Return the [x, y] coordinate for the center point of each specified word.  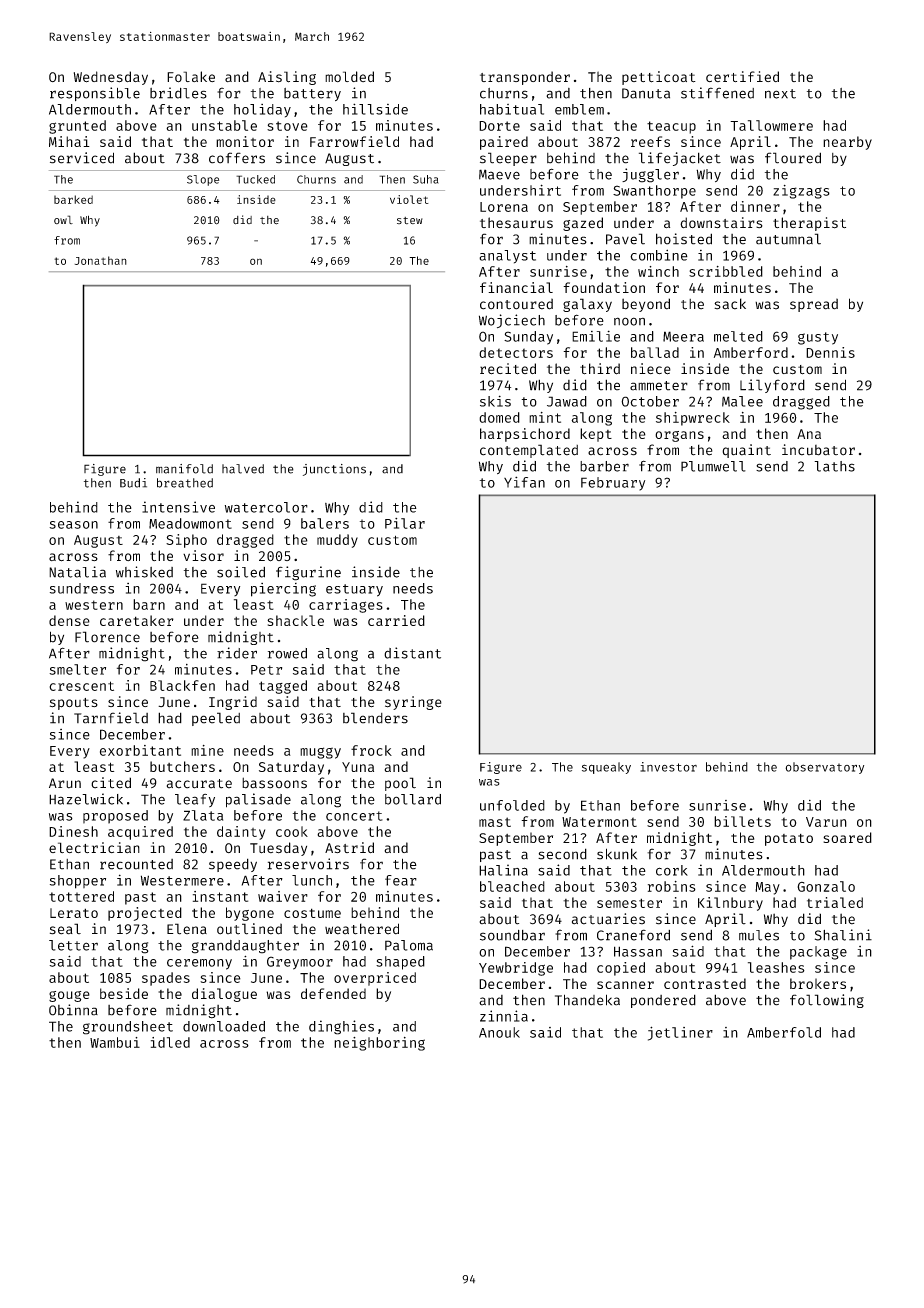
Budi [133, 483]
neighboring [379, 1044]
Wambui [115, 1042]
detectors [516, 352]
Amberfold [784, 1032]
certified [742, 76]
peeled [216, 719]
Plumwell [713, 466]
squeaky [606, 768]
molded [349, 76]
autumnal [788, 239]
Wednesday [111, 78]
